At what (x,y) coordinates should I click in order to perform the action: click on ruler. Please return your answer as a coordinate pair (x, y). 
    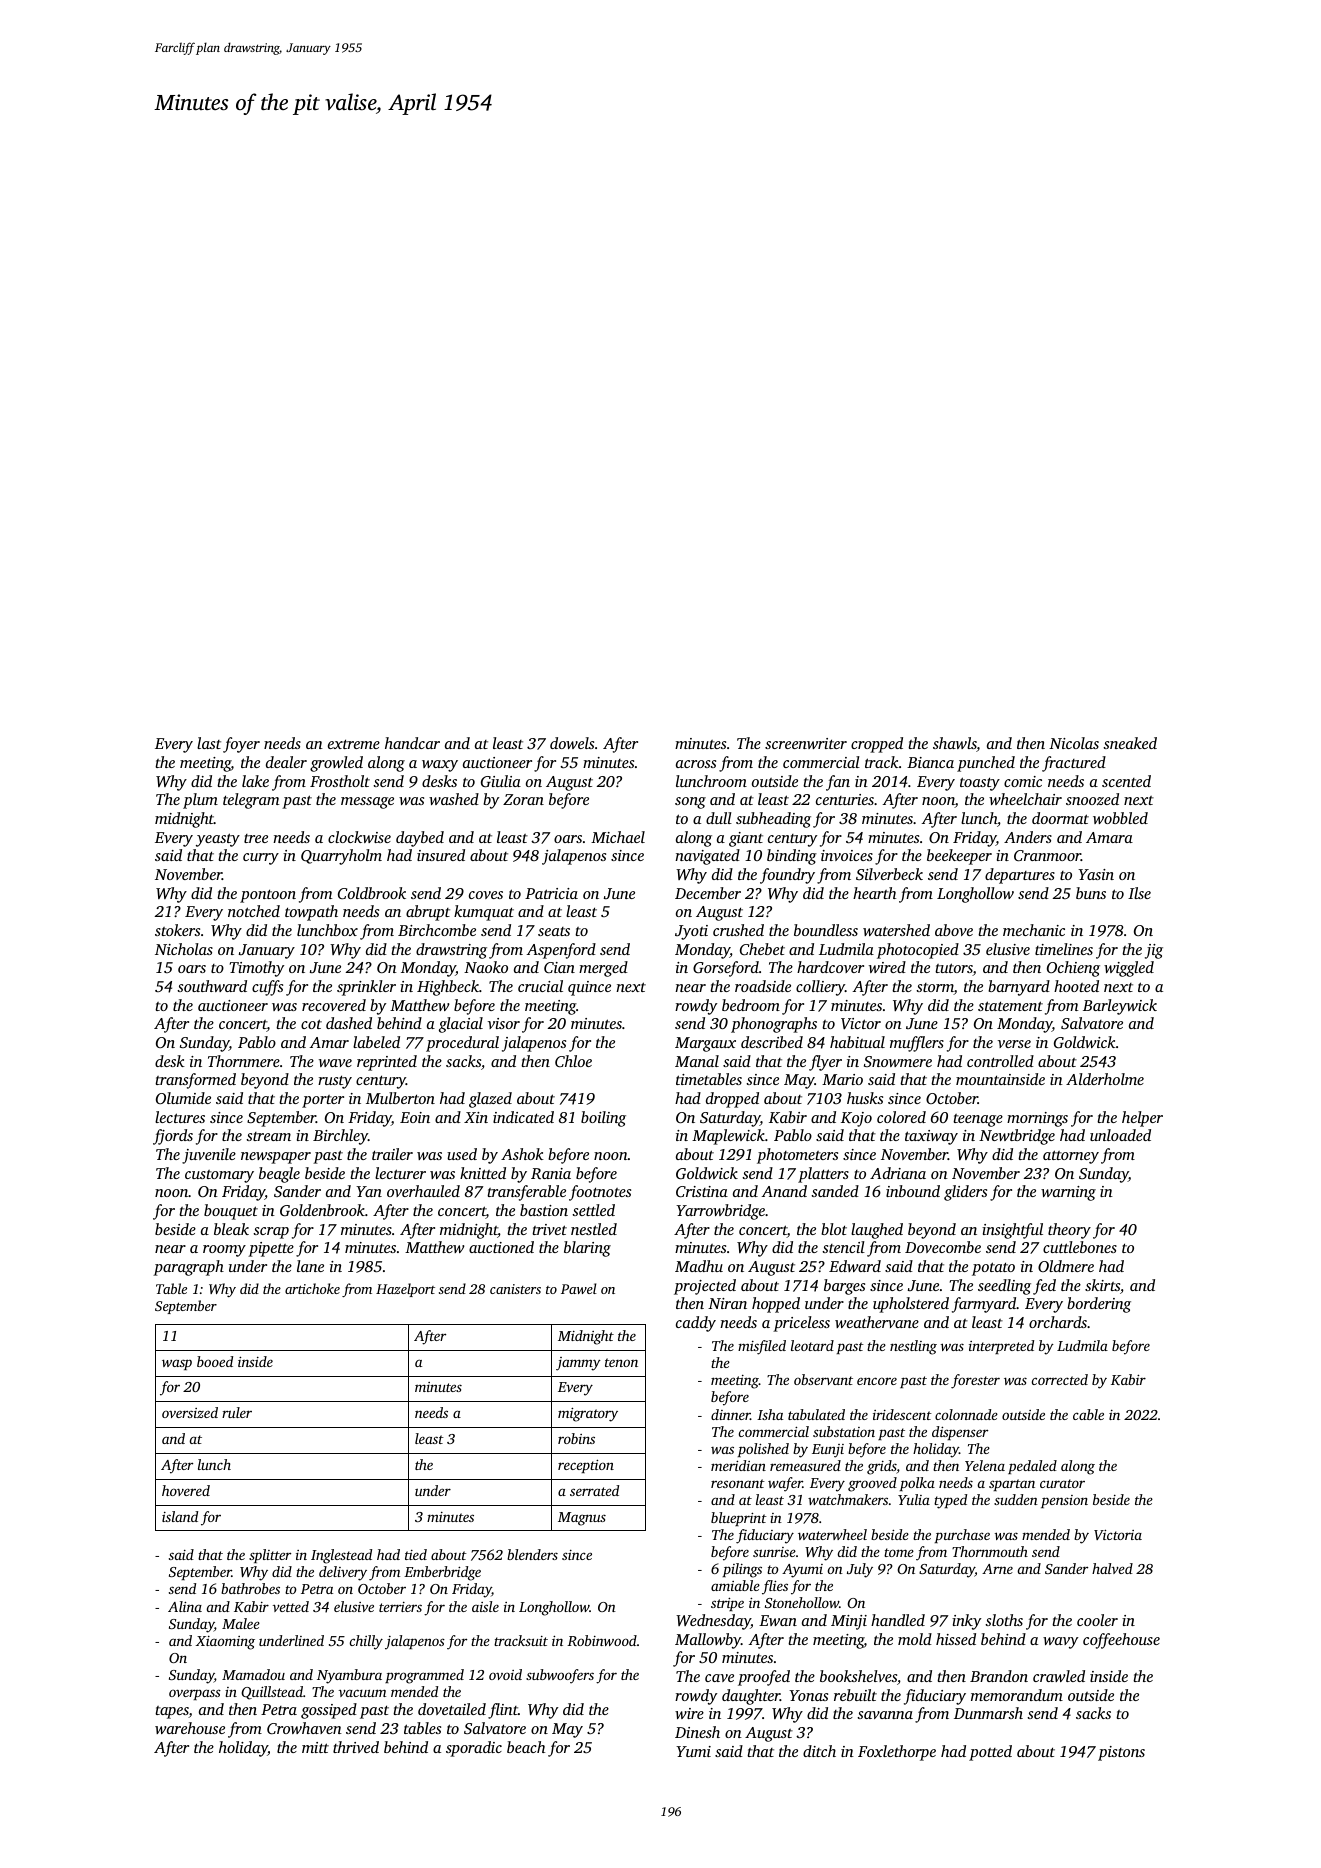
    Looking at the image, I should click on (237, 1412).
